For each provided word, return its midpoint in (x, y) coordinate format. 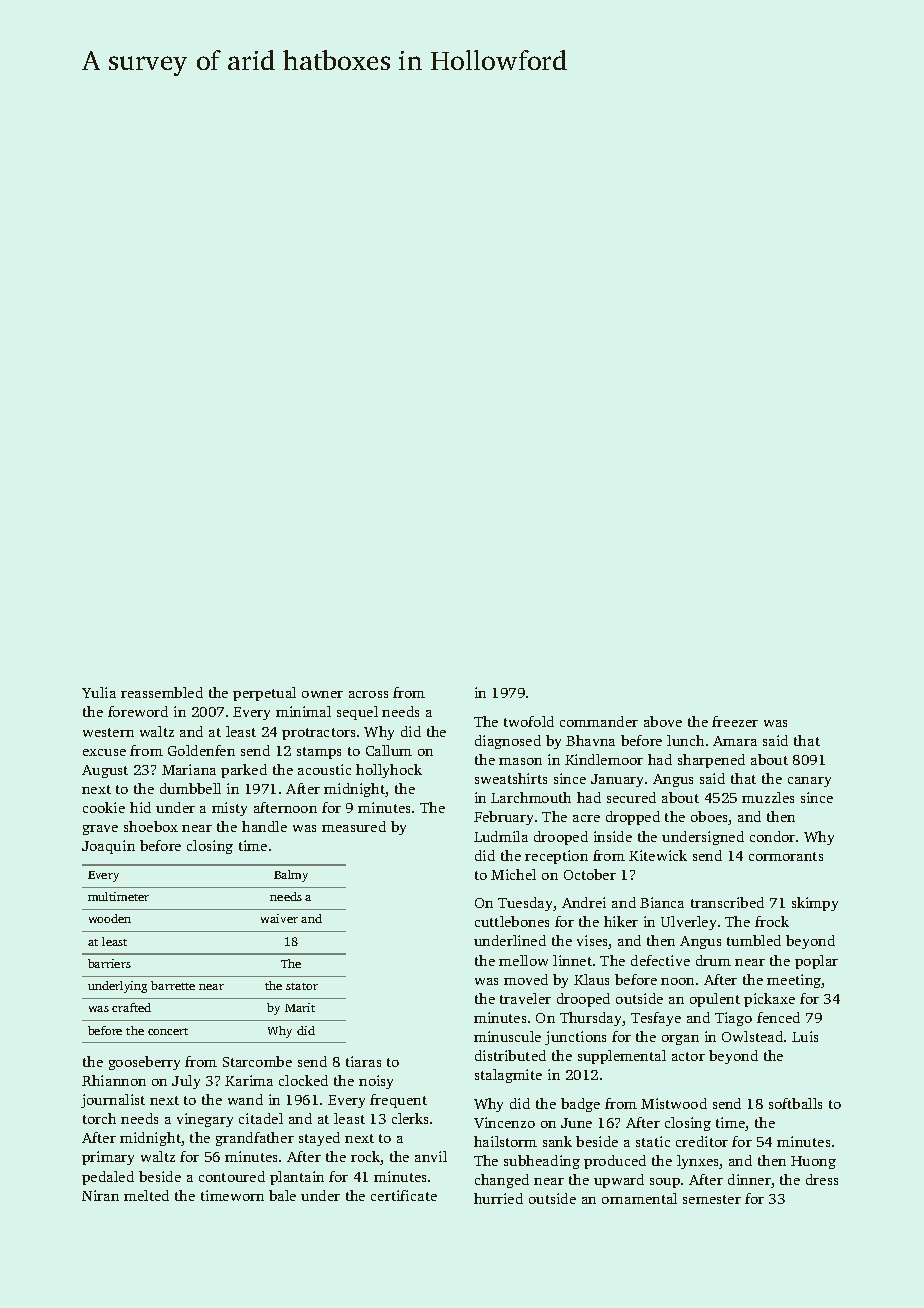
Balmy (291, 876)
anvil (431, 1156)
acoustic (324, 769)
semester (712, 1199)
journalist (113, 1101)
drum (713, 960)
